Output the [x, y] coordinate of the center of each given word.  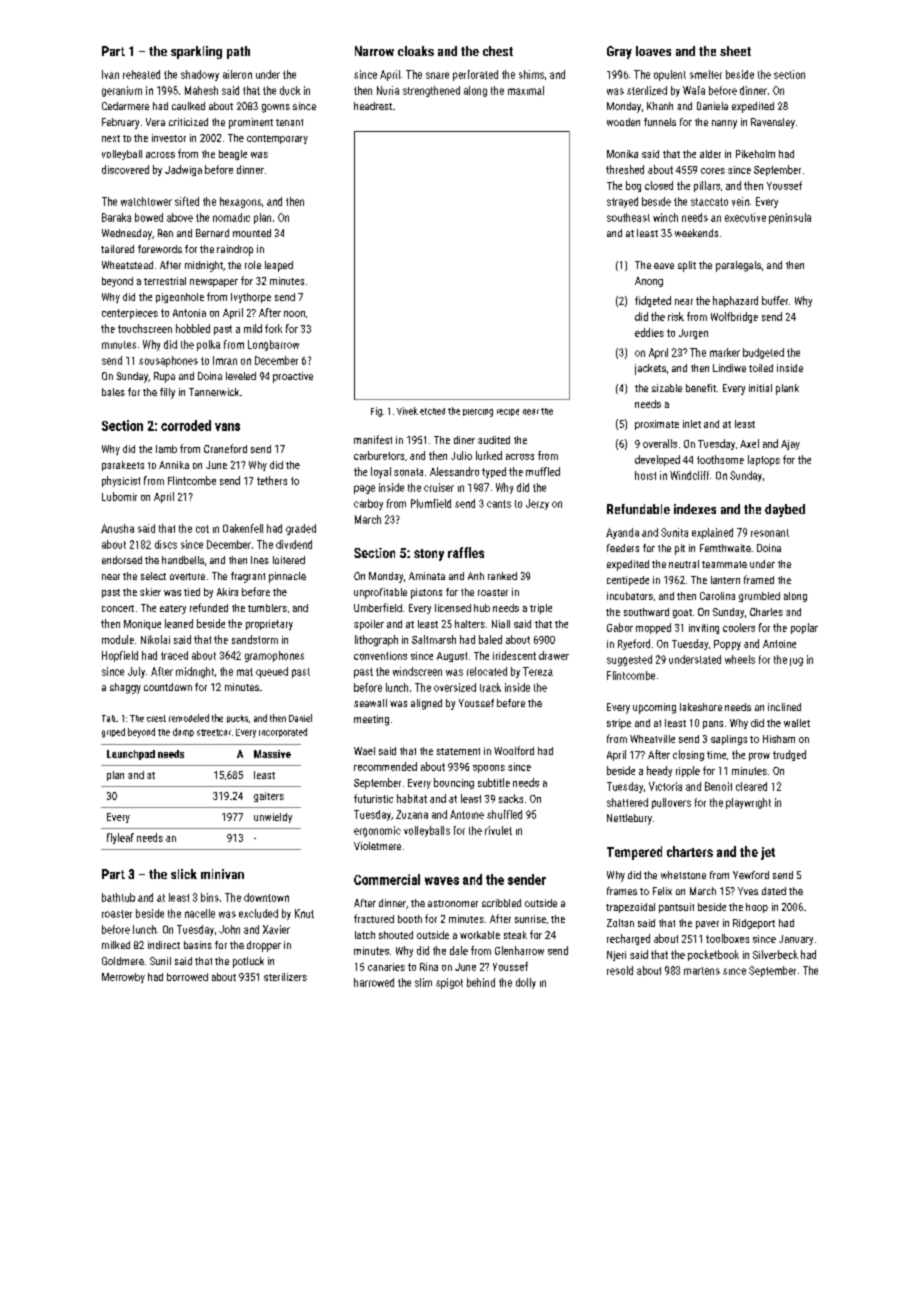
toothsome [720, 459]
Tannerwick [214, 392]
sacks [511, 798]
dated [774, 891]
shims [531, 74]
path [238, 52]
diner [464, 440]
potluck [248, 962]
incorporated [283, 732]
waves [442, 881]
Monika [622, 154]
